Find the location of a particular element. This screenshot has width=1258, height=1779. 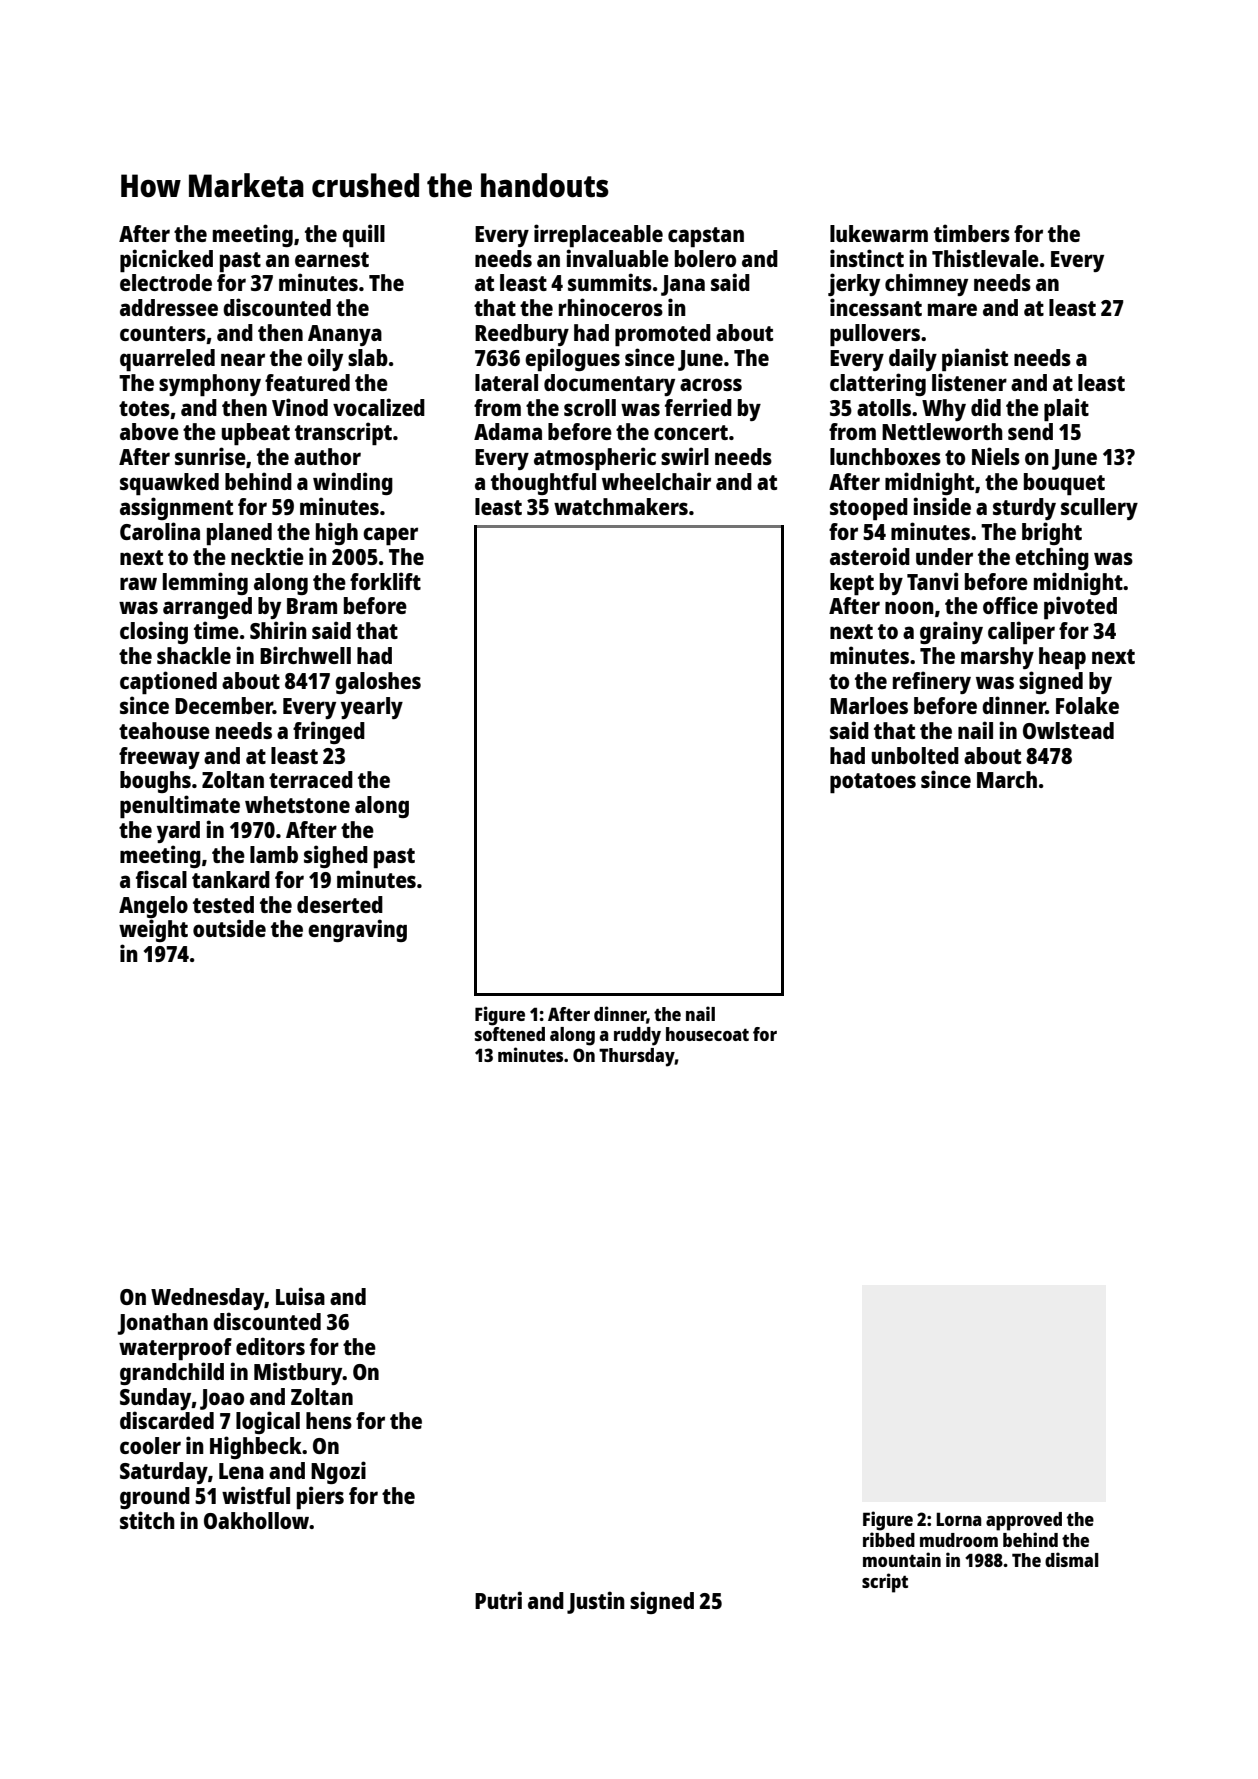

housecoat is located at coordinates (707, 1034).
